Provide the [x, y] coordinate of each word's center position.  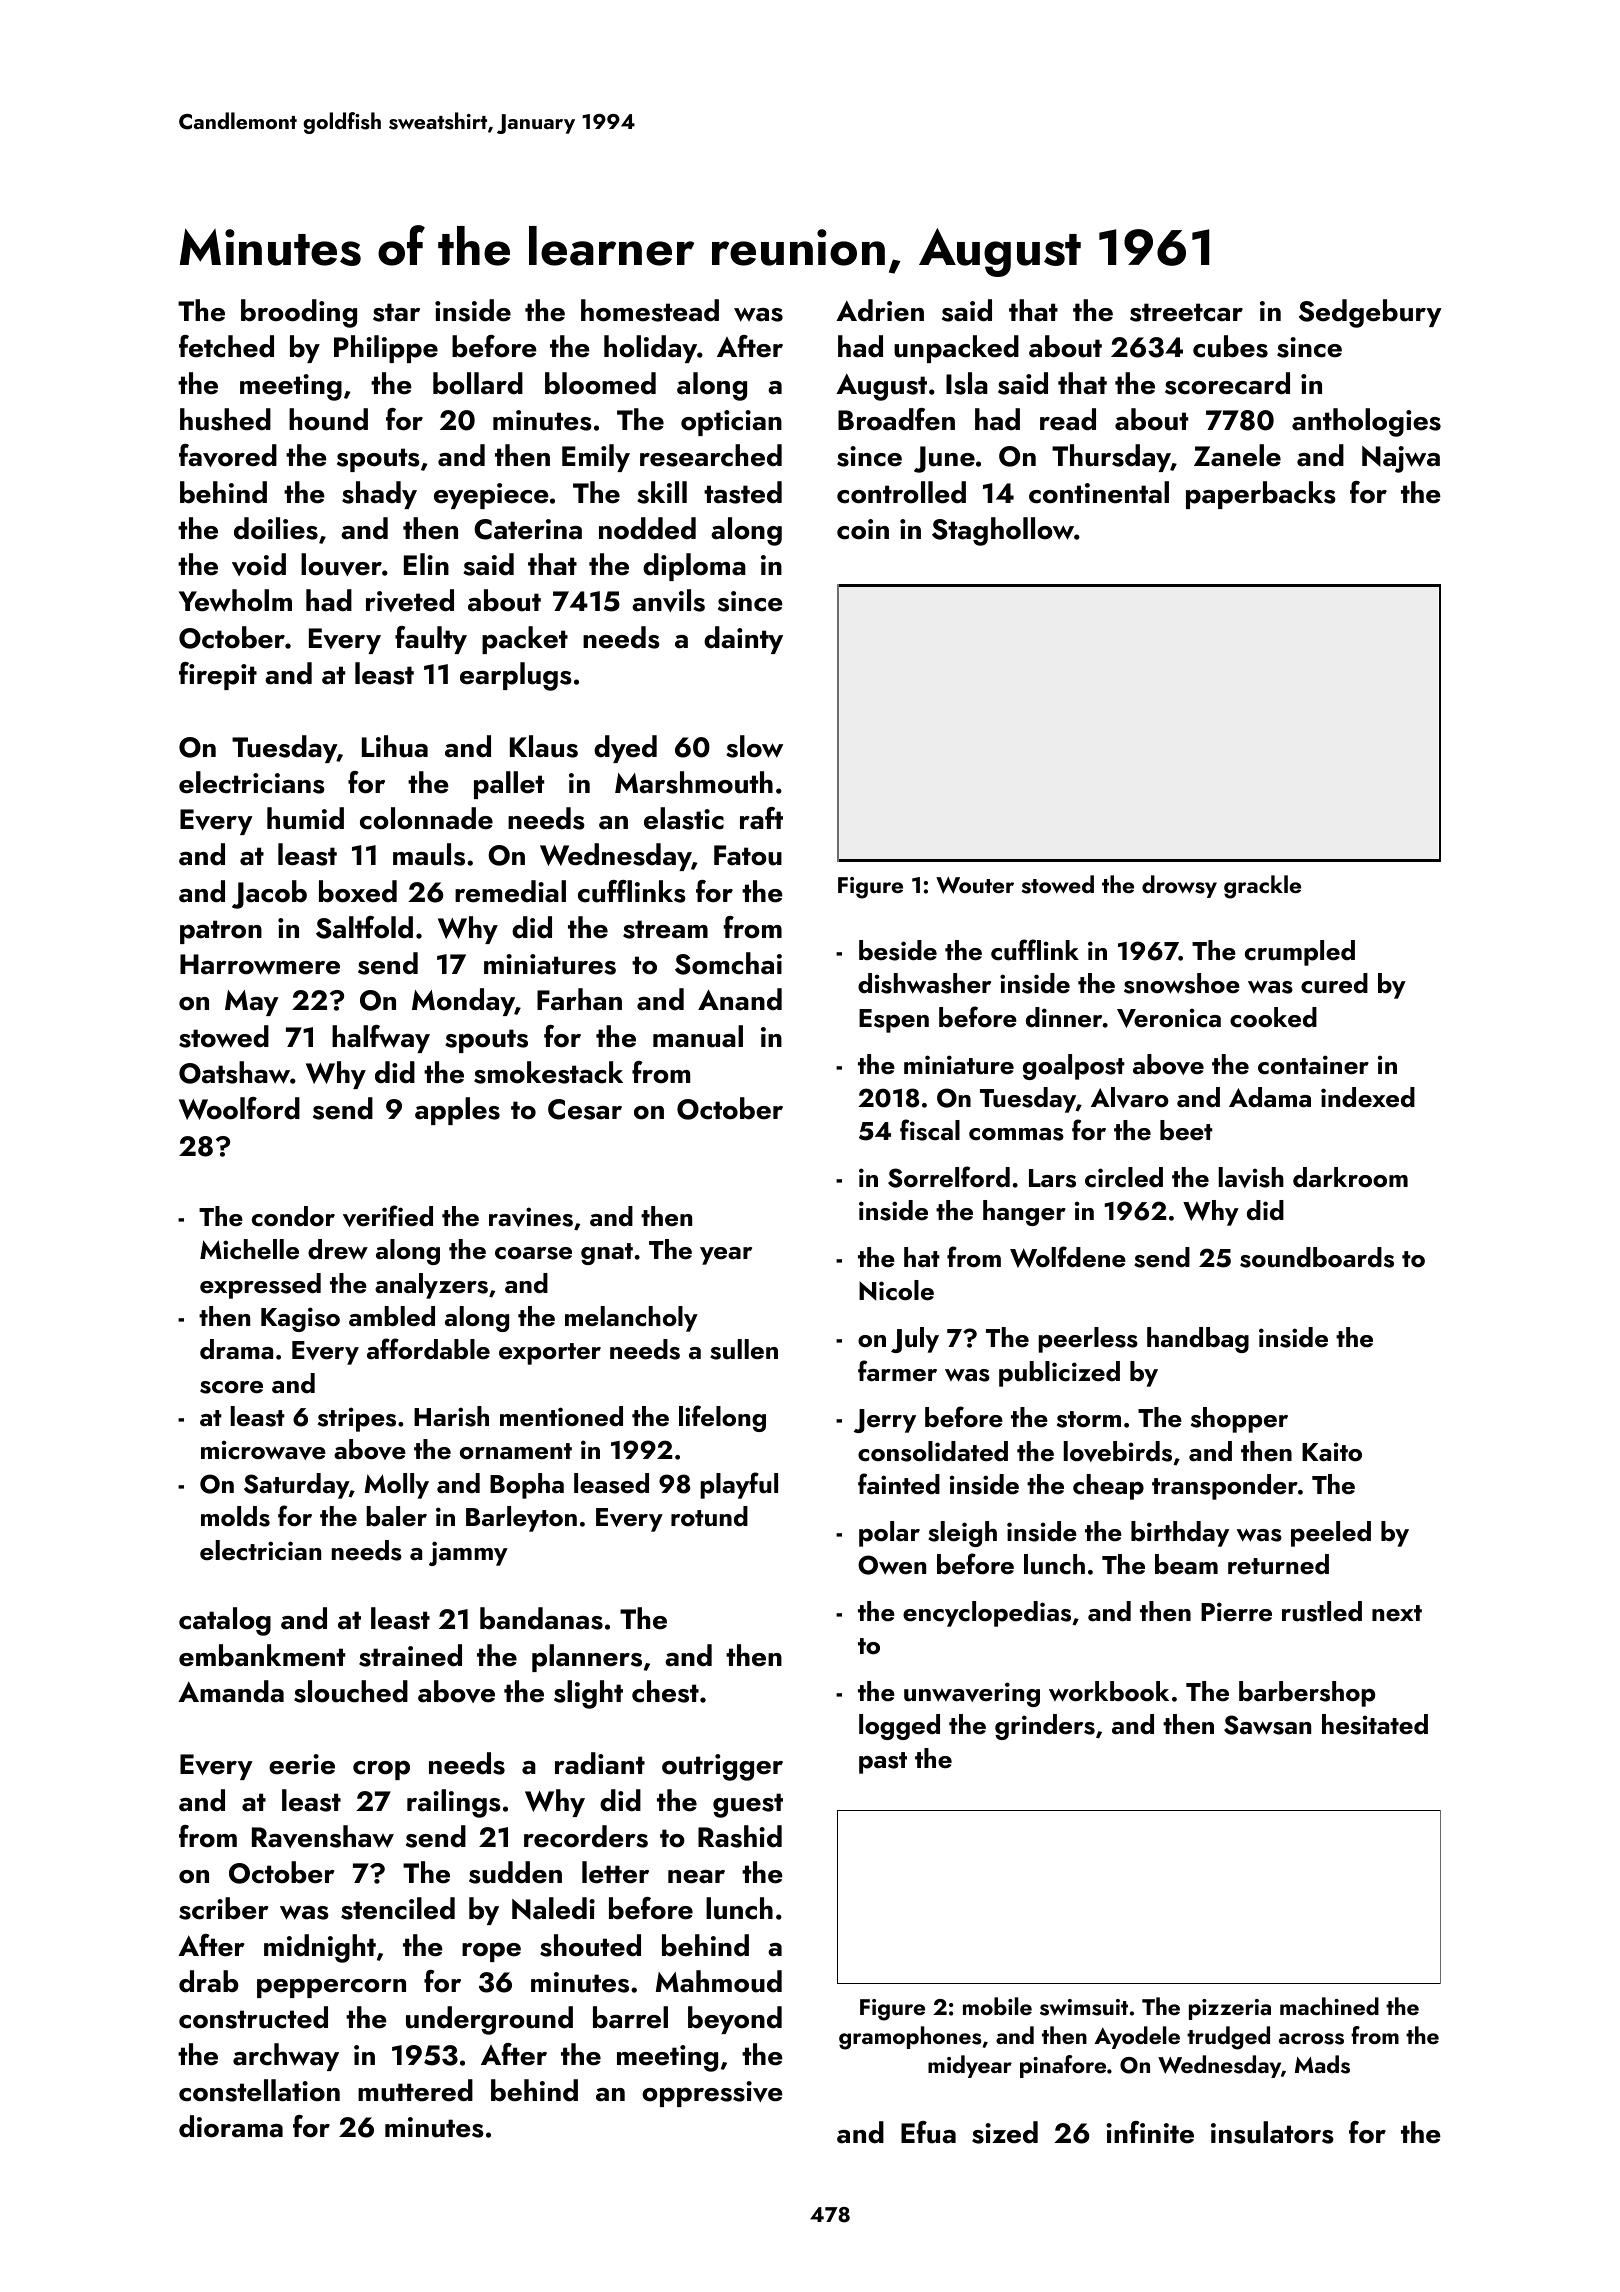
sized [1005, 2132]
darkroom [1350, 1177]
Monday [463, 1002]
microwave [263, 1450]
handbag [1198, 1340]
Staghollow [1003, 531]
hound [328, 419]
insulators [1272, 2132]
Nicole [896, 1290]
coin [863, 529]
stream [665, 929]
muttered [415, 2090]
